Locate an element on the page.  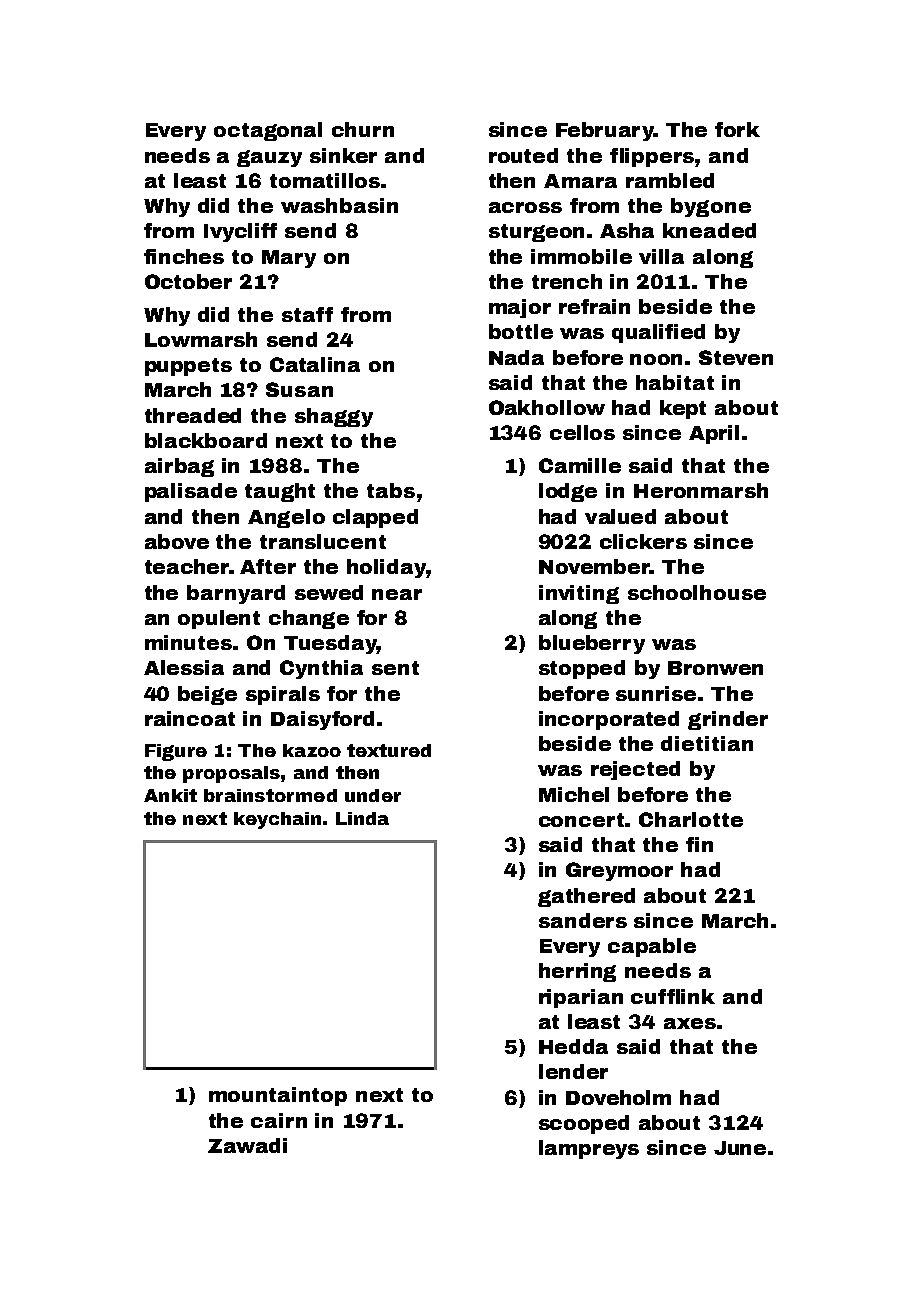
teacher is located at coordinates (187, 566).
